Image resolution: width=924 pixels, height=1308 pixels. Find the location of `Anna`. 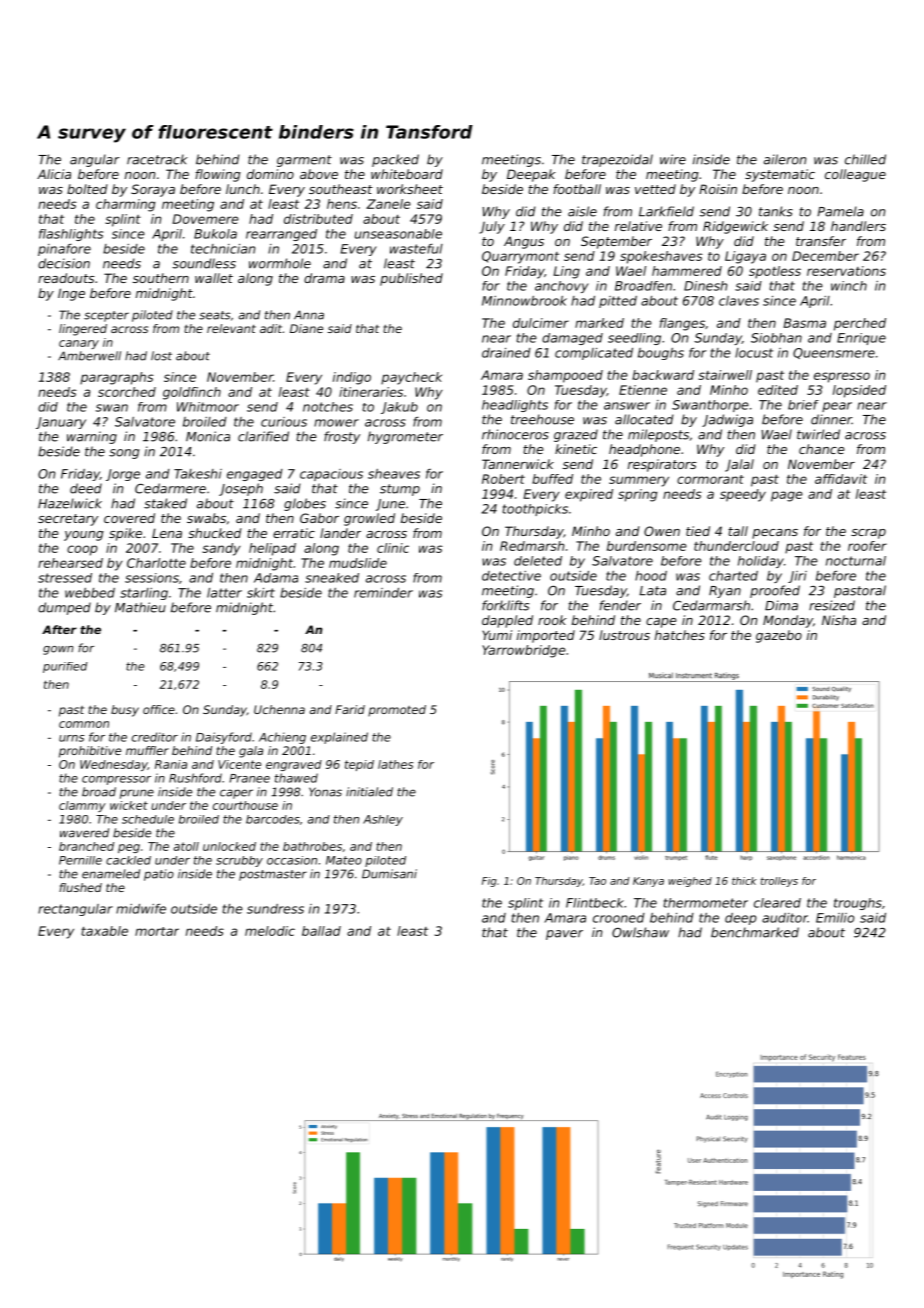

Anna is located at coordinates (309, 315).
